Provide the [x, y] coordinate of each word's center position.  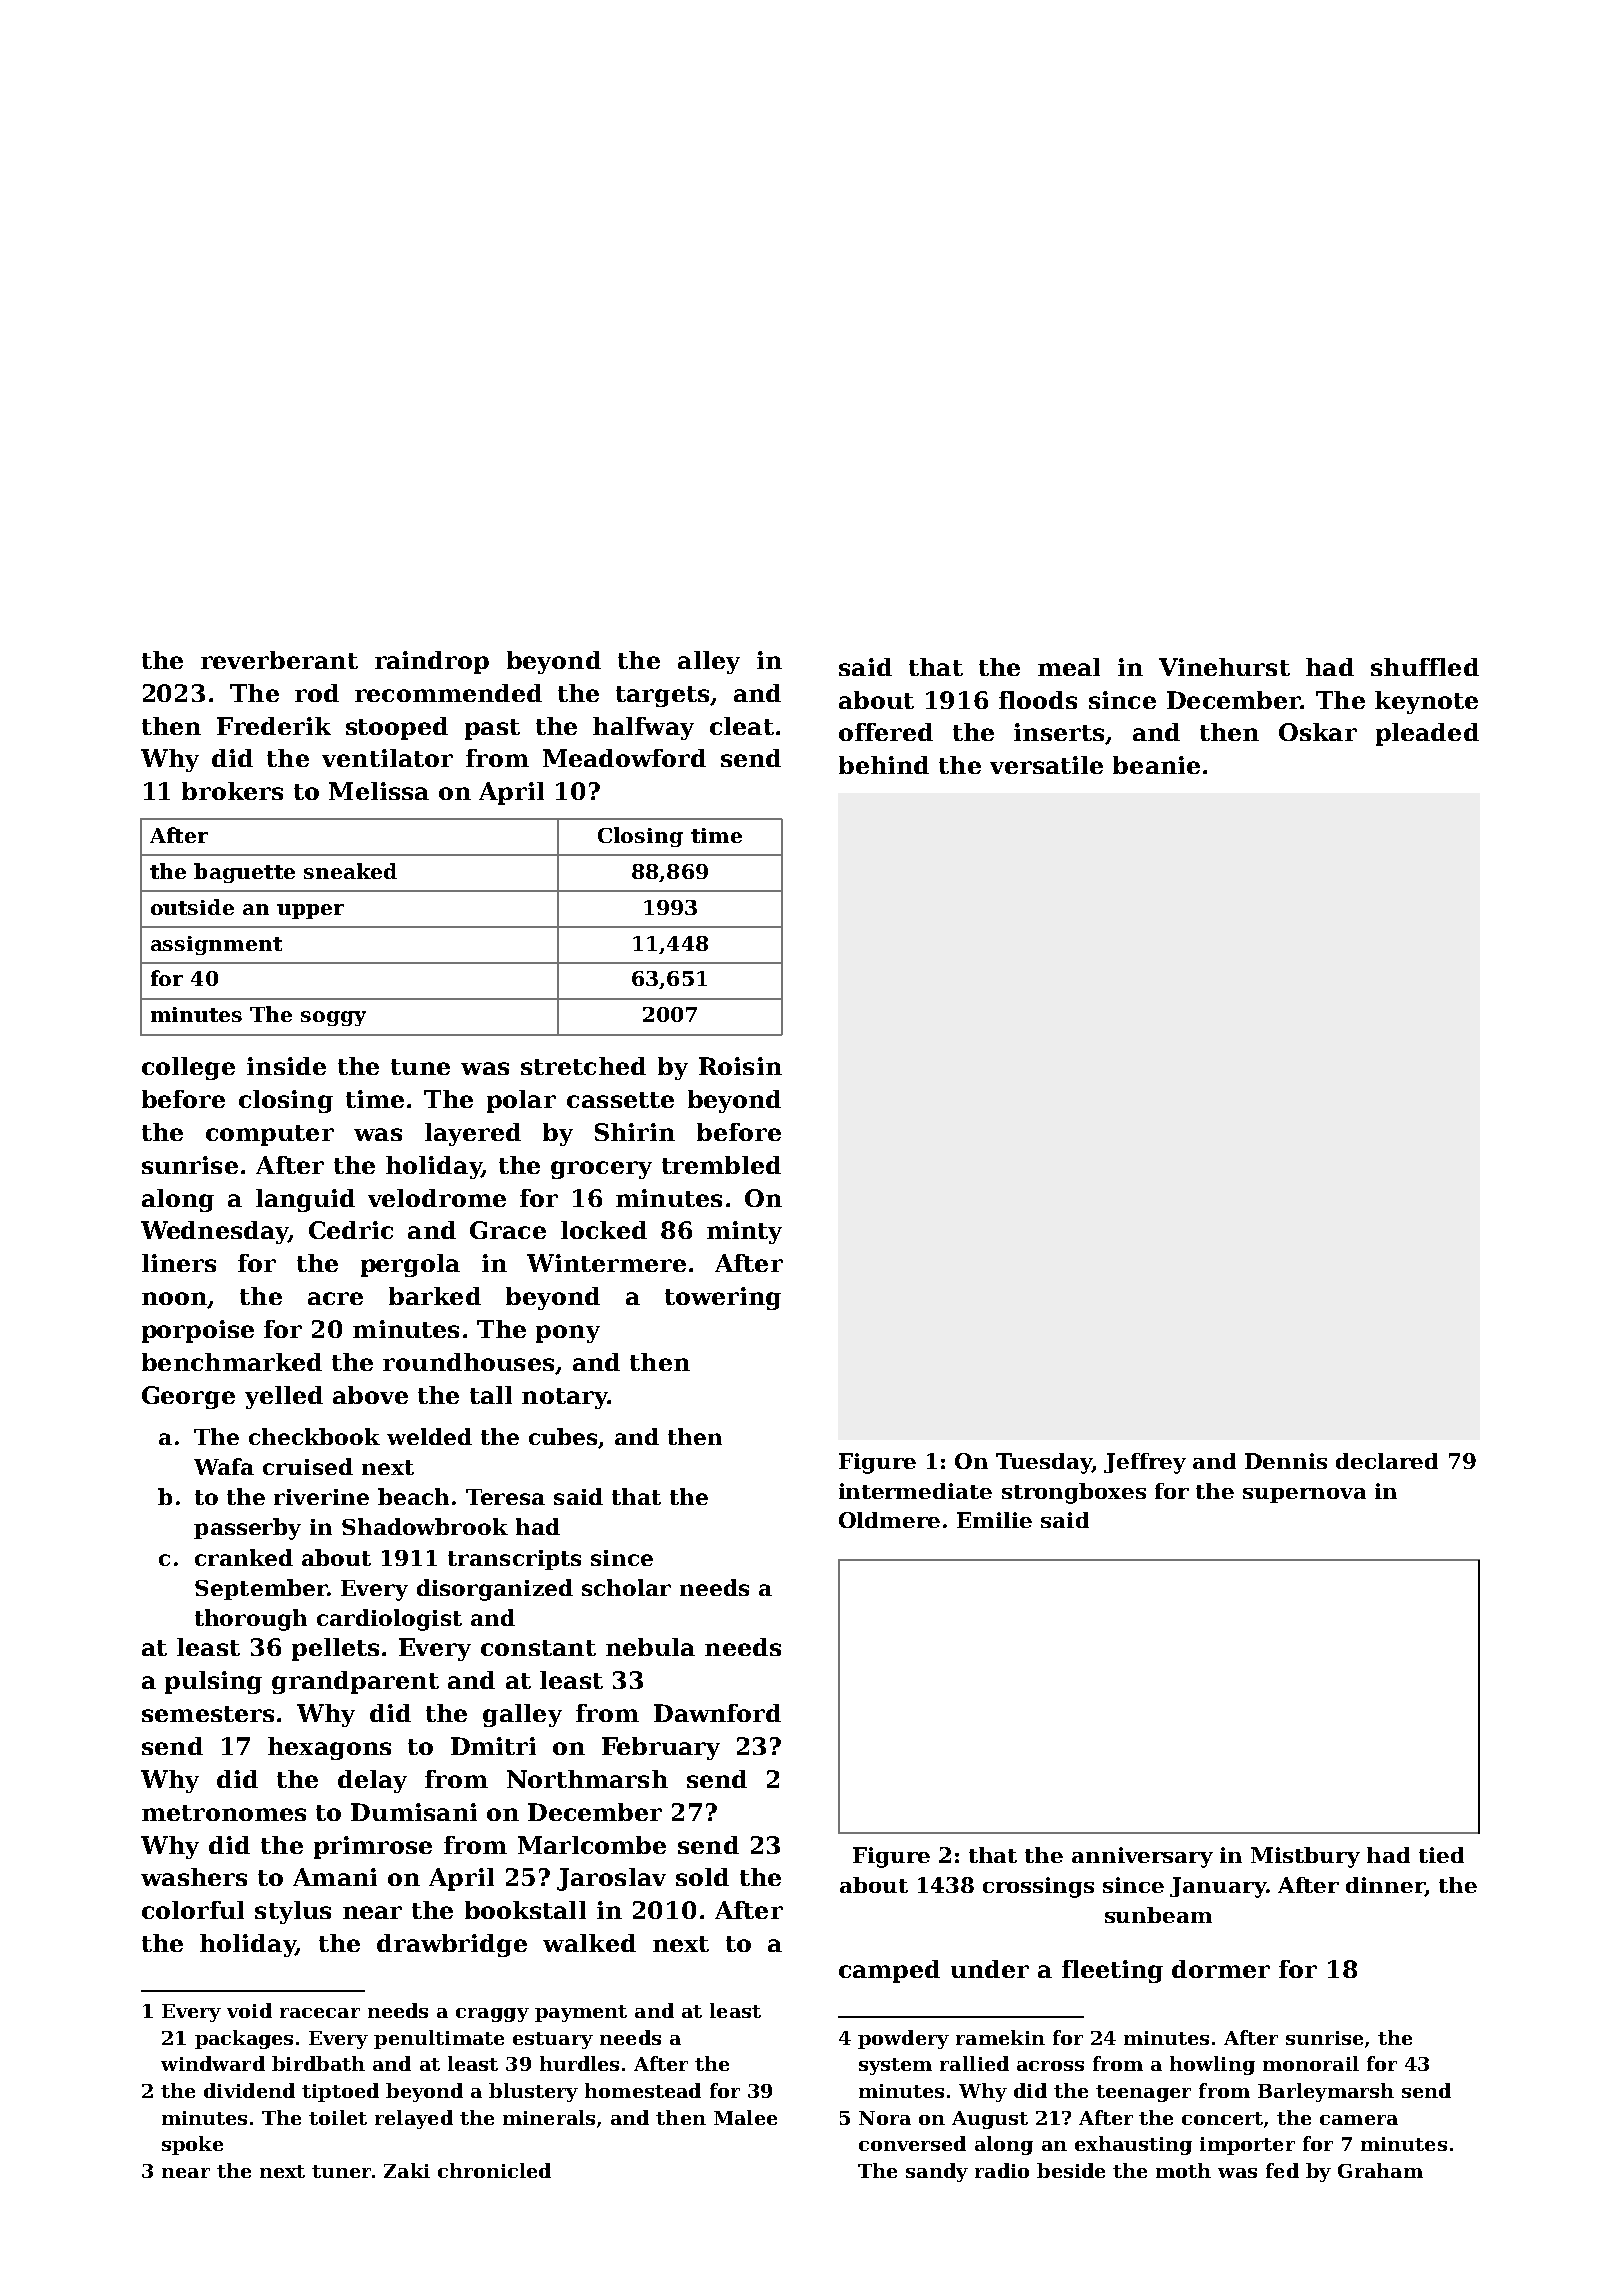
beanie [1156, 765]
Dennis [1286, 1461]
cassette [620, 1100]
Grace [508, 1230]
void [249, 2010]
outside [192, 907]
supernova [1304, 1495]
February [661, 1748]
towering [723, 1298]
